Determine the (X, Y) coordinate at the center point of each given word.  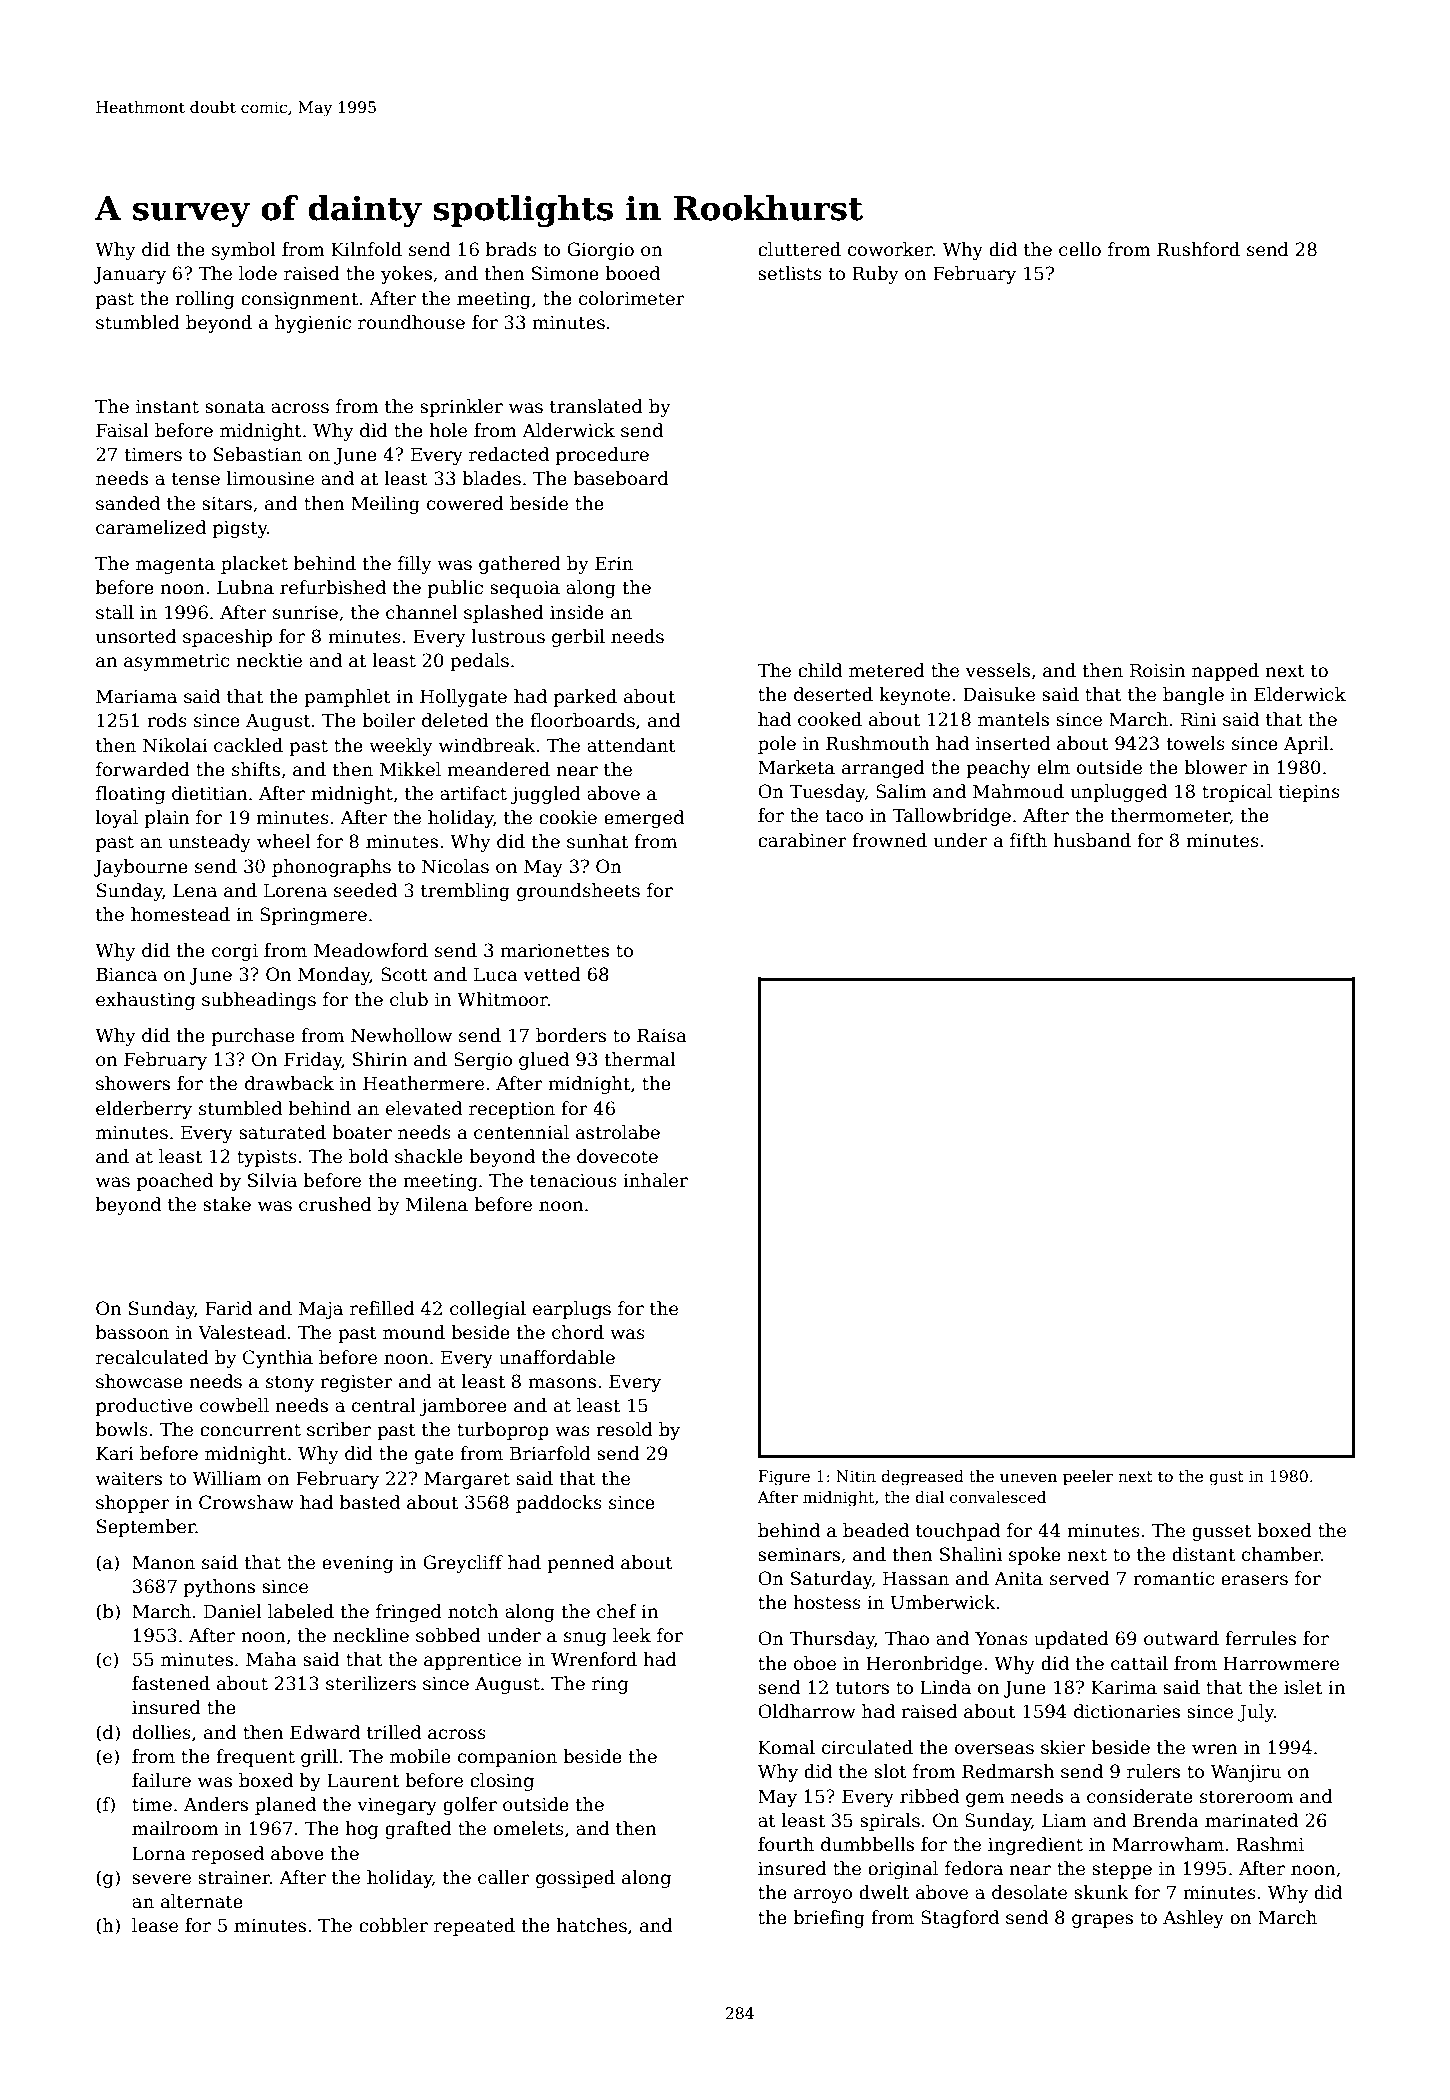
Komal (786, 1747)
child (820, 670)
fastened (171, 1683)
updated (1071, 1640)
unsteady (209, 843)
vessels (998, 670)
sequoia (525, 589)
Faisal (122, 430)
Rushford (1198, 249)
